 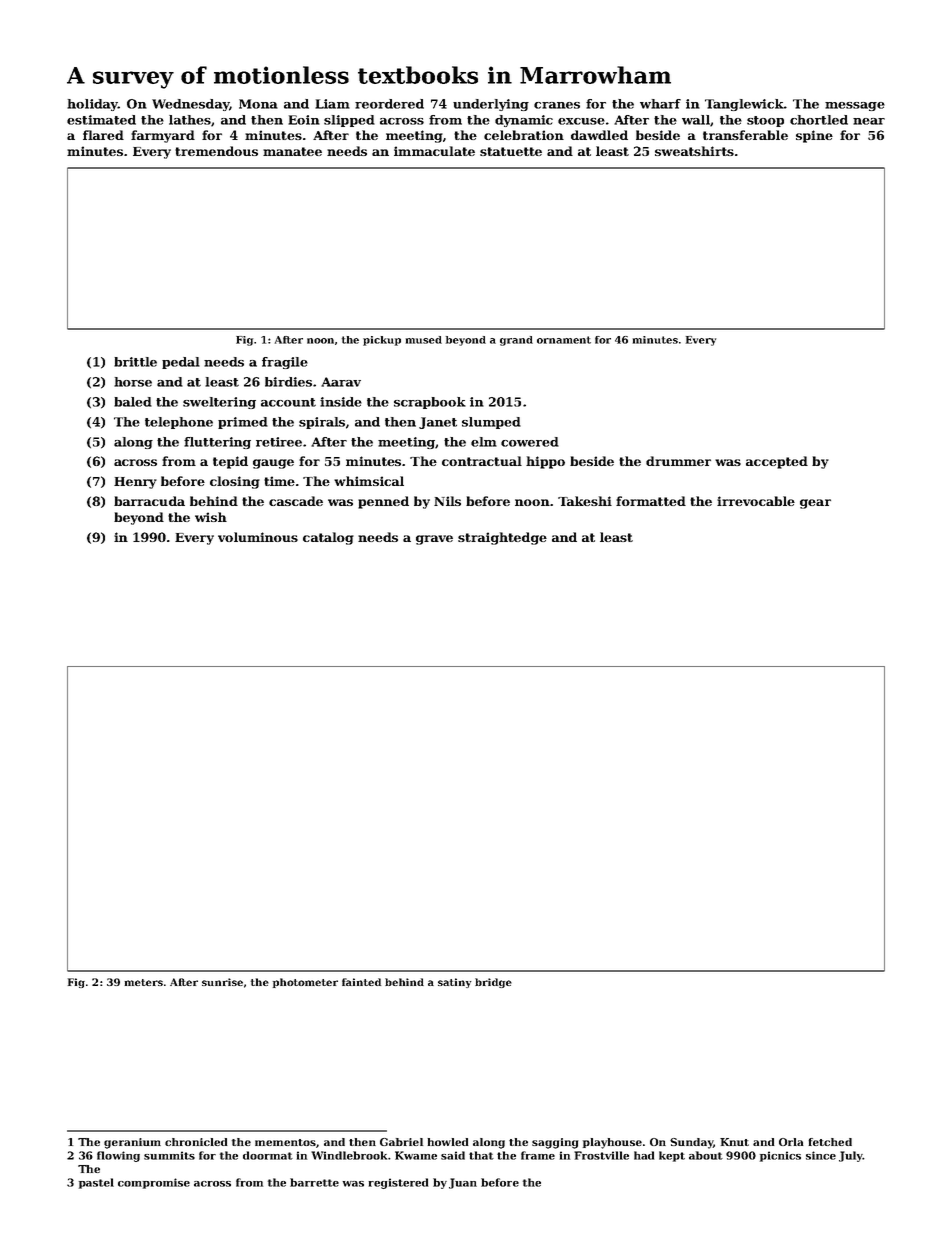 I want to click on catalog, so click(x=328, y=538).
